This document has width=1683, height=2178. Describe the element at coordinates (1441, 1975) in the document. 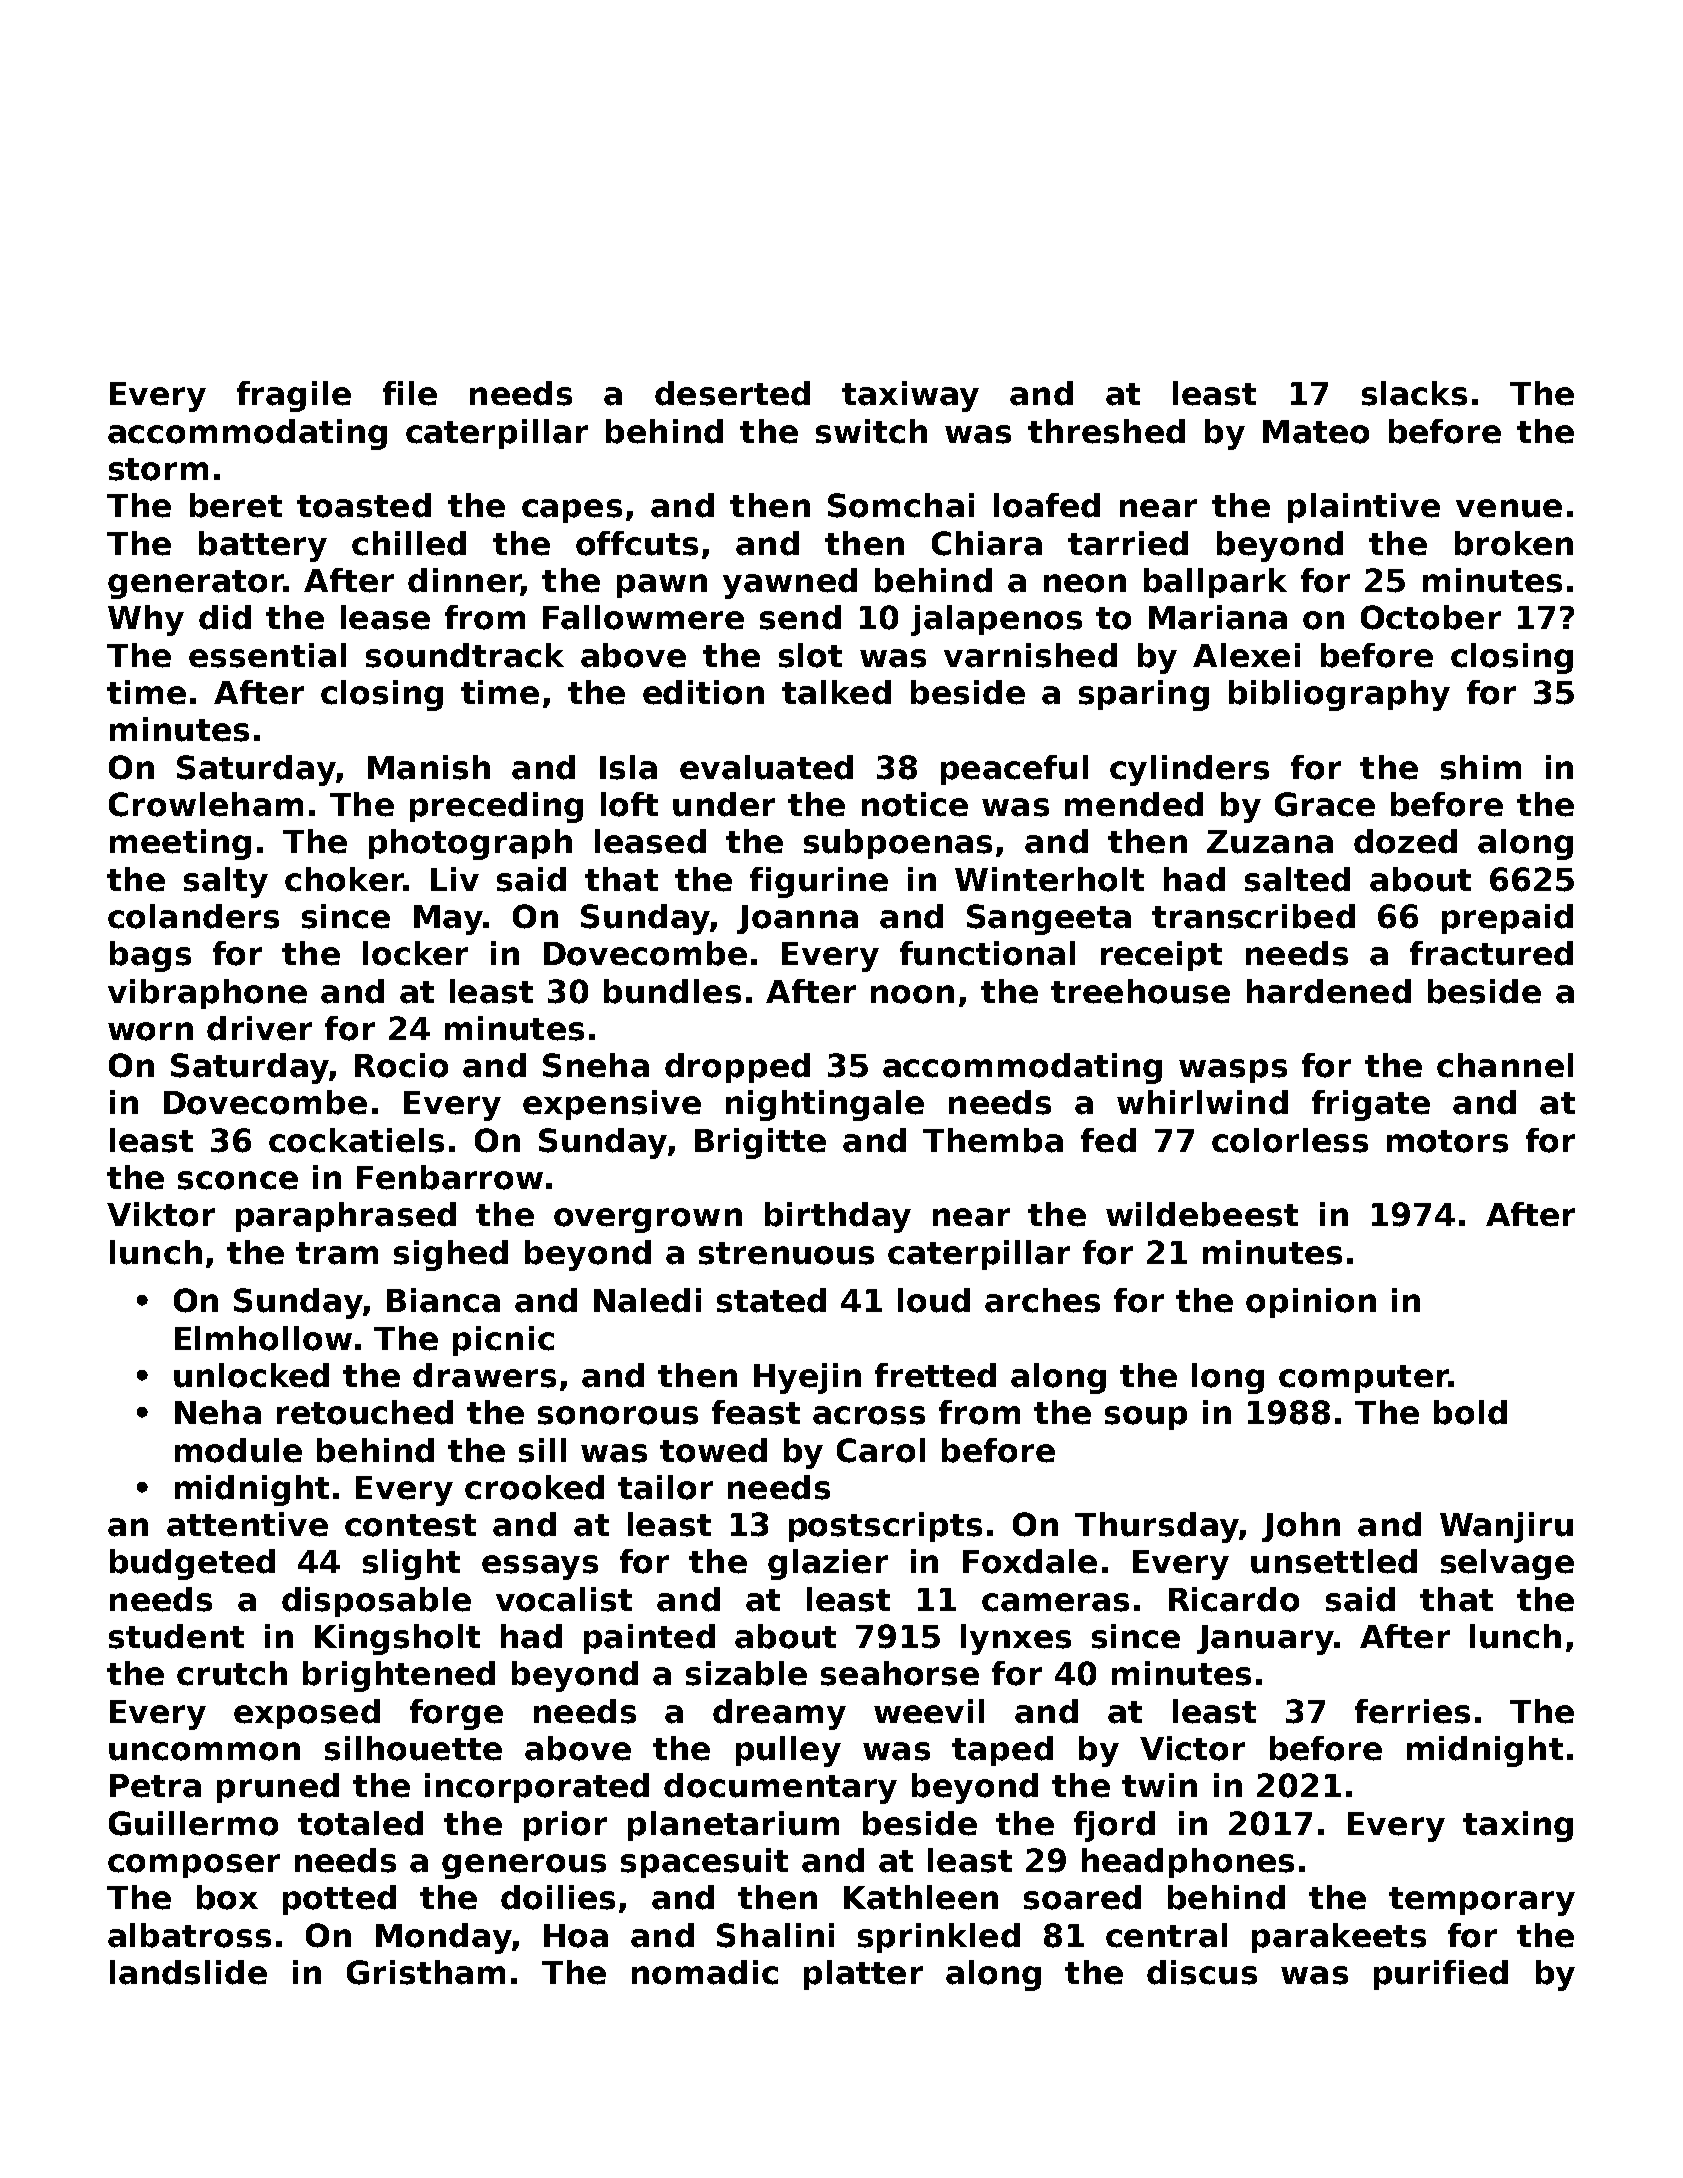

I see `purified` at that location.
